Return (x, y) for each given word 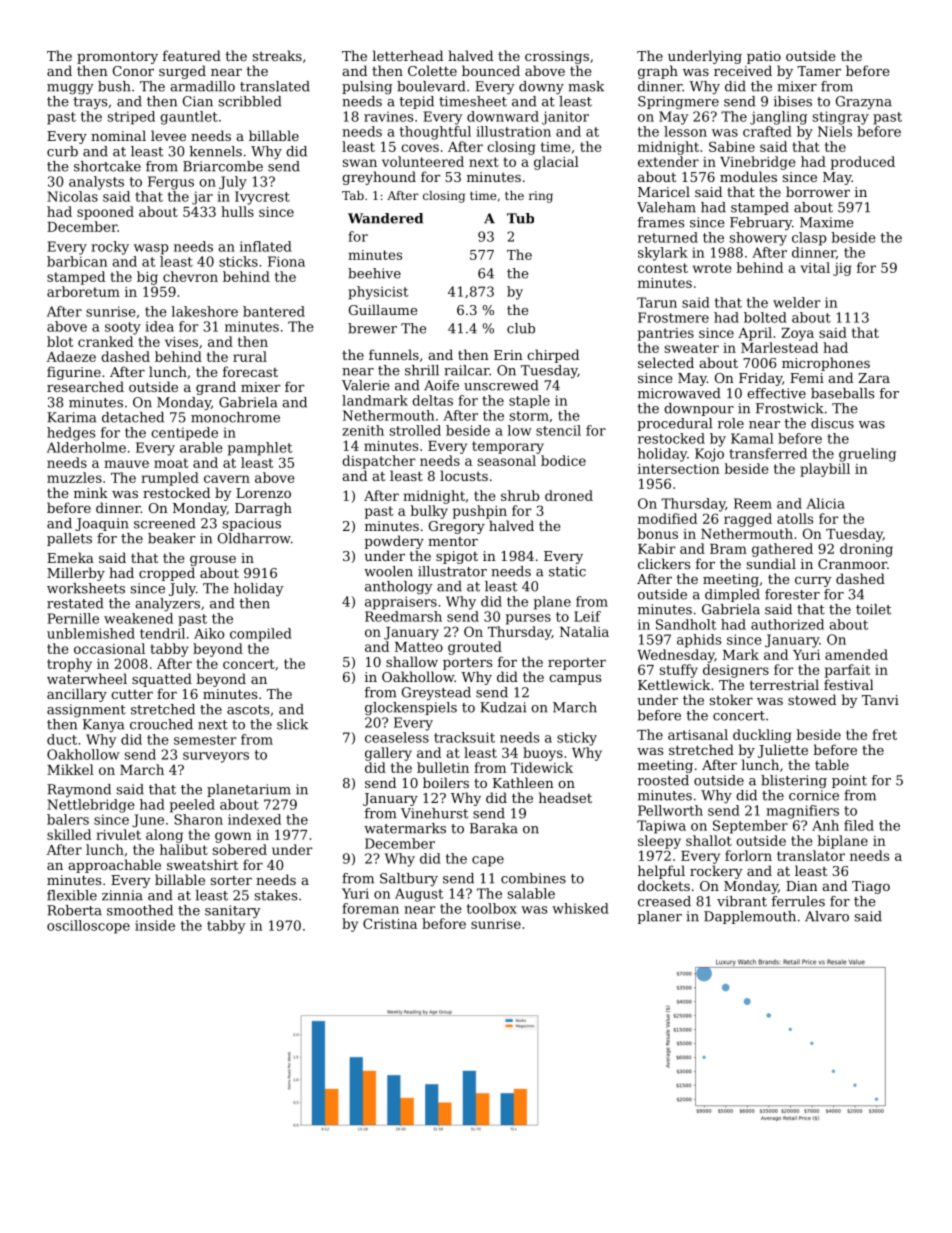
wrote (712, 268)
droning (866, 550)
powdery (394, 542)
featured (192, 55)
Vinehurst (434, 813)
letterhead (407, 55)
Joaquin (102, 524)
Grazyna (864, 102)
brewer (372, 328)
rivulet (118, 834)
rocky (110, 248)
